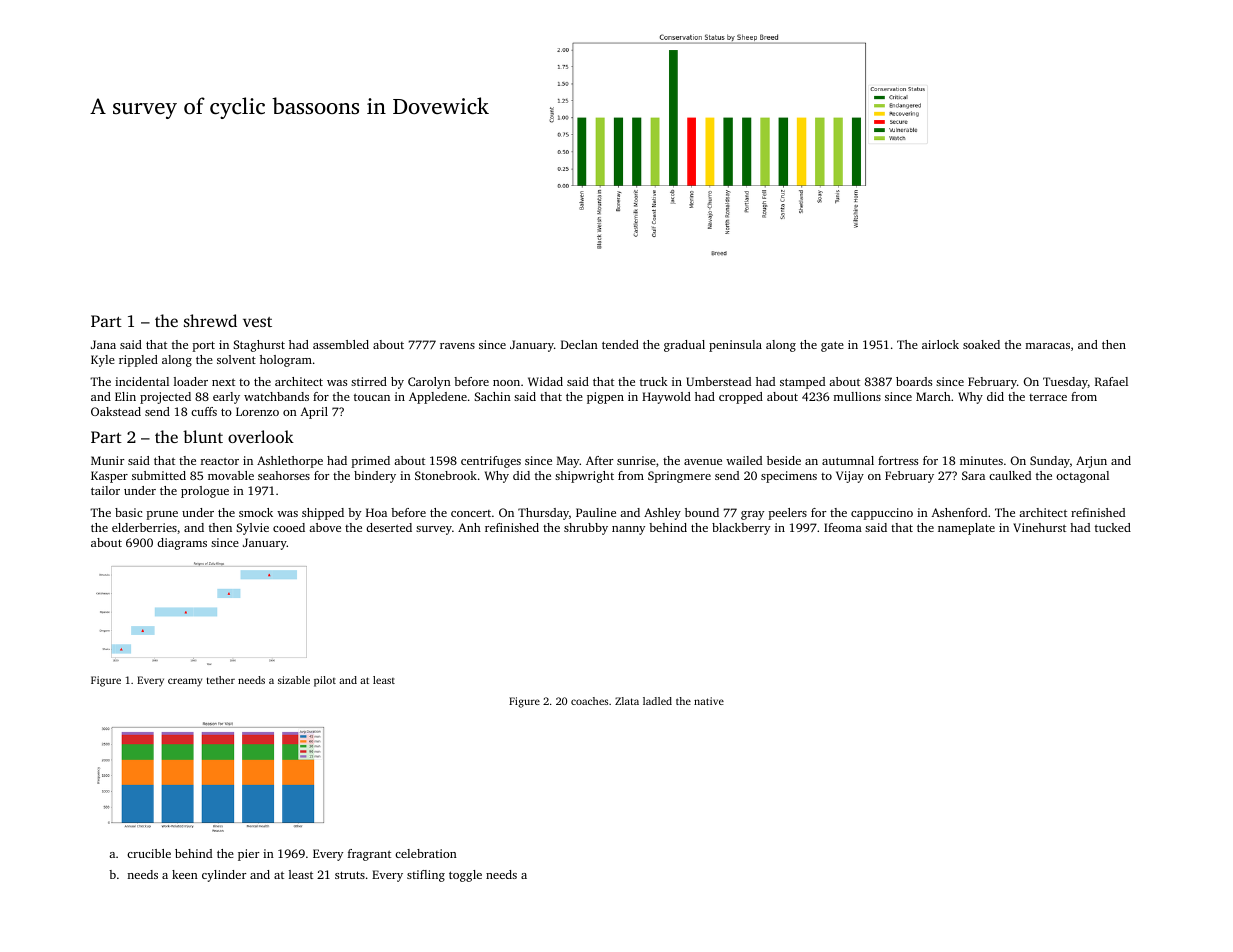 This image has width=1233, height=952. Describe the element at coordinates (735, 346) in the image. I see `peninsula` at that location.
